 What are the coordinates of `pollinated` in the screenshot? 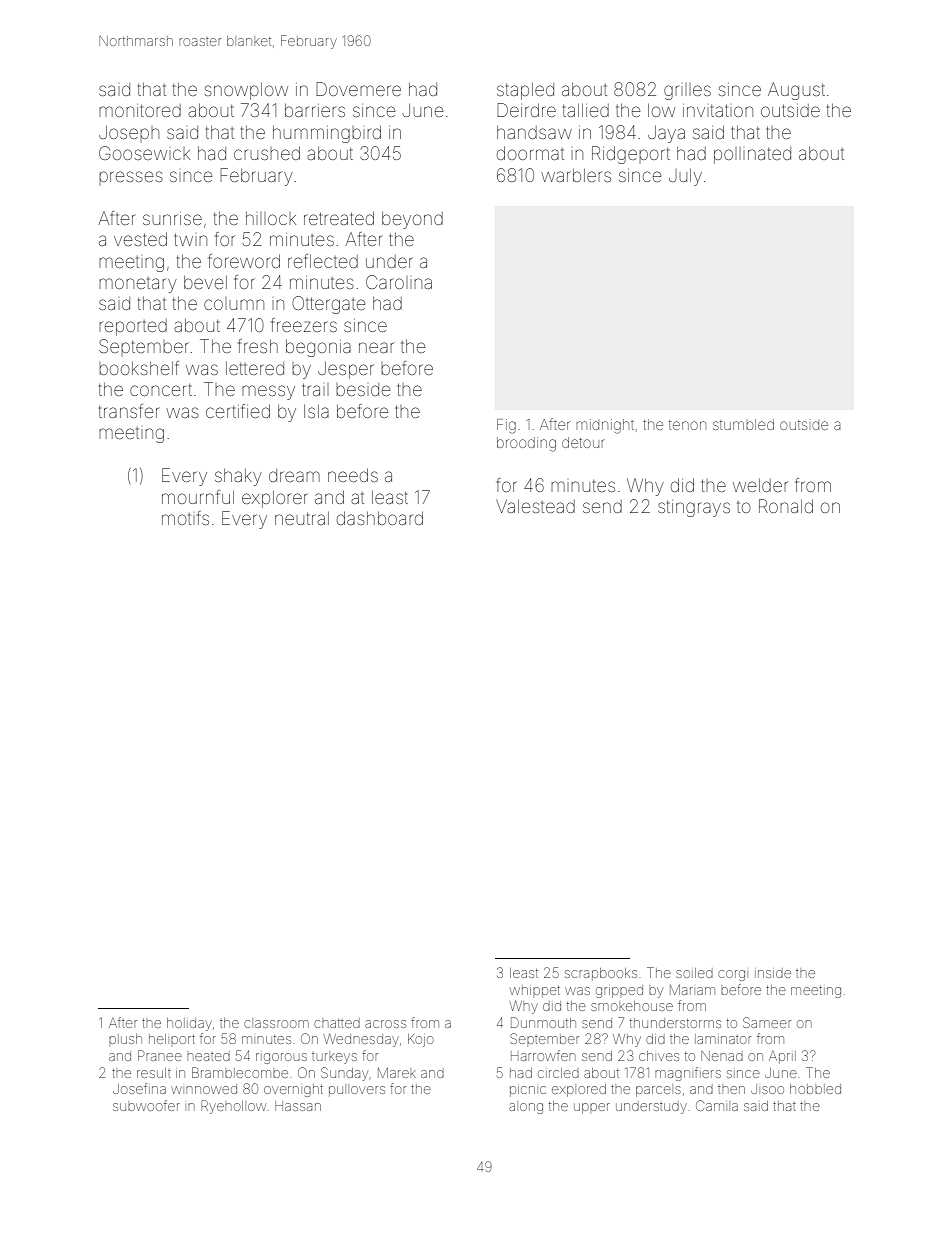 It's located at (752, 155).
